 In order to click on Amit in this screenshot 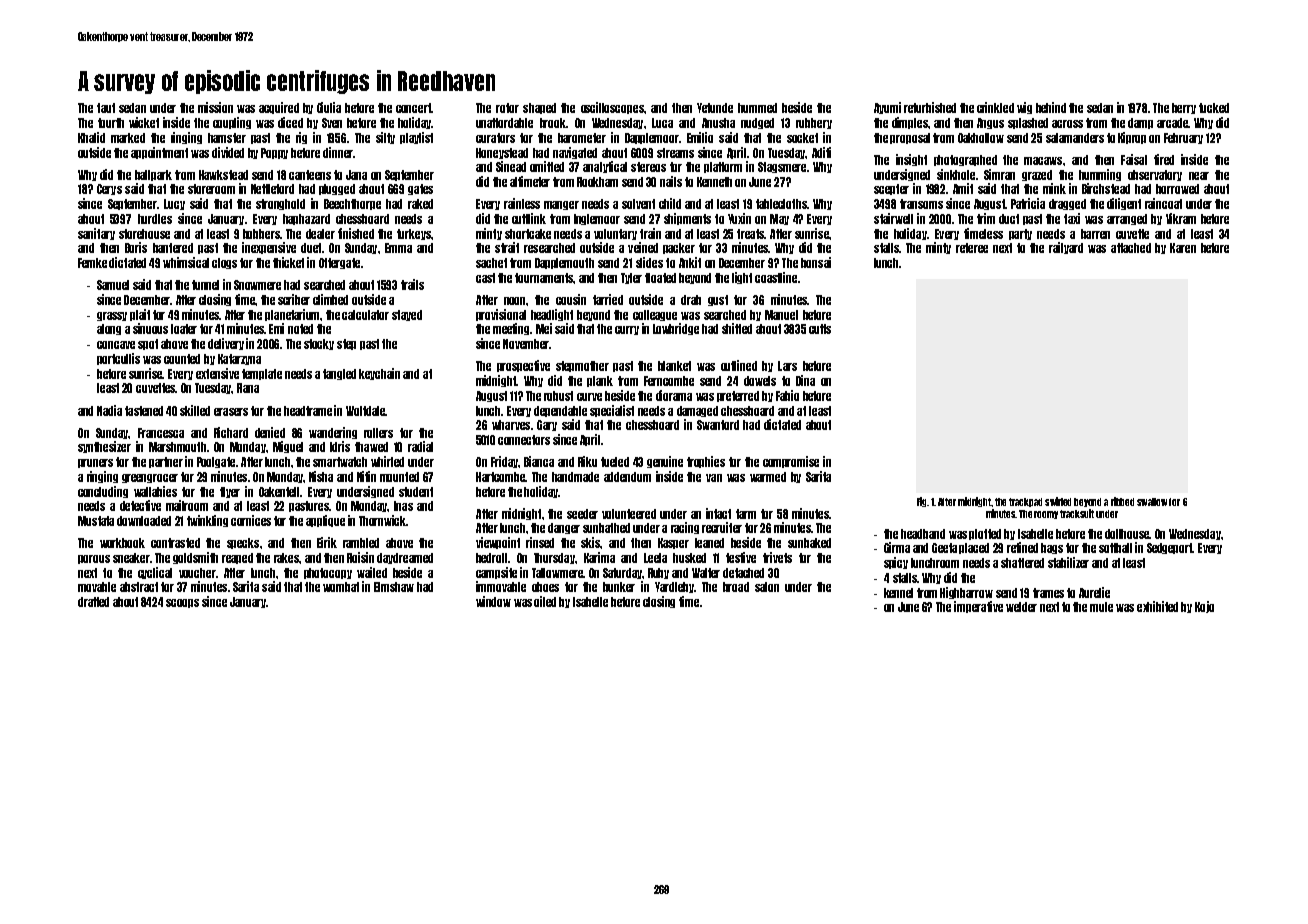, I will do `click(963, 188)`.
